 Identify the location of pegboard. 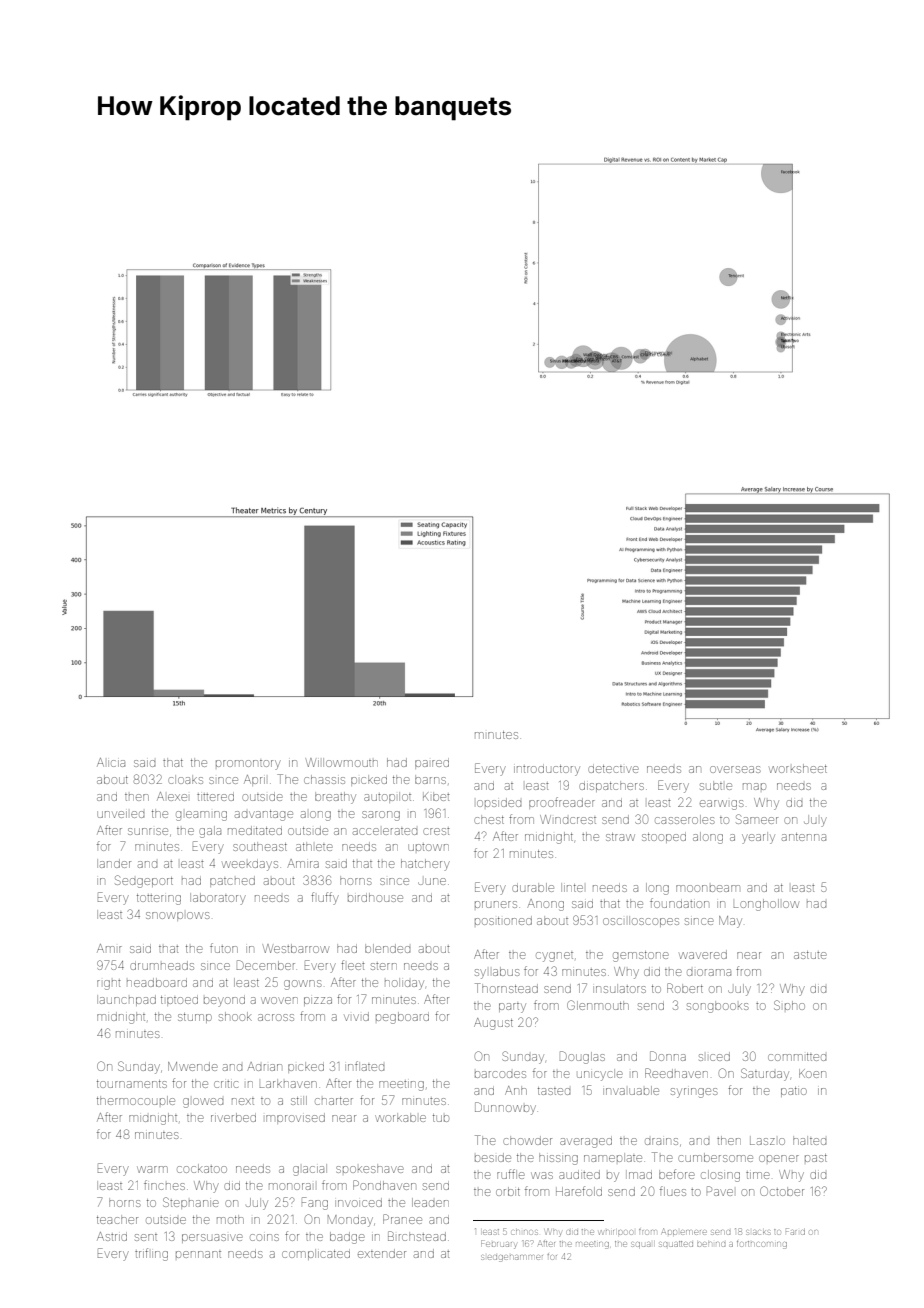
(402, 1018).
